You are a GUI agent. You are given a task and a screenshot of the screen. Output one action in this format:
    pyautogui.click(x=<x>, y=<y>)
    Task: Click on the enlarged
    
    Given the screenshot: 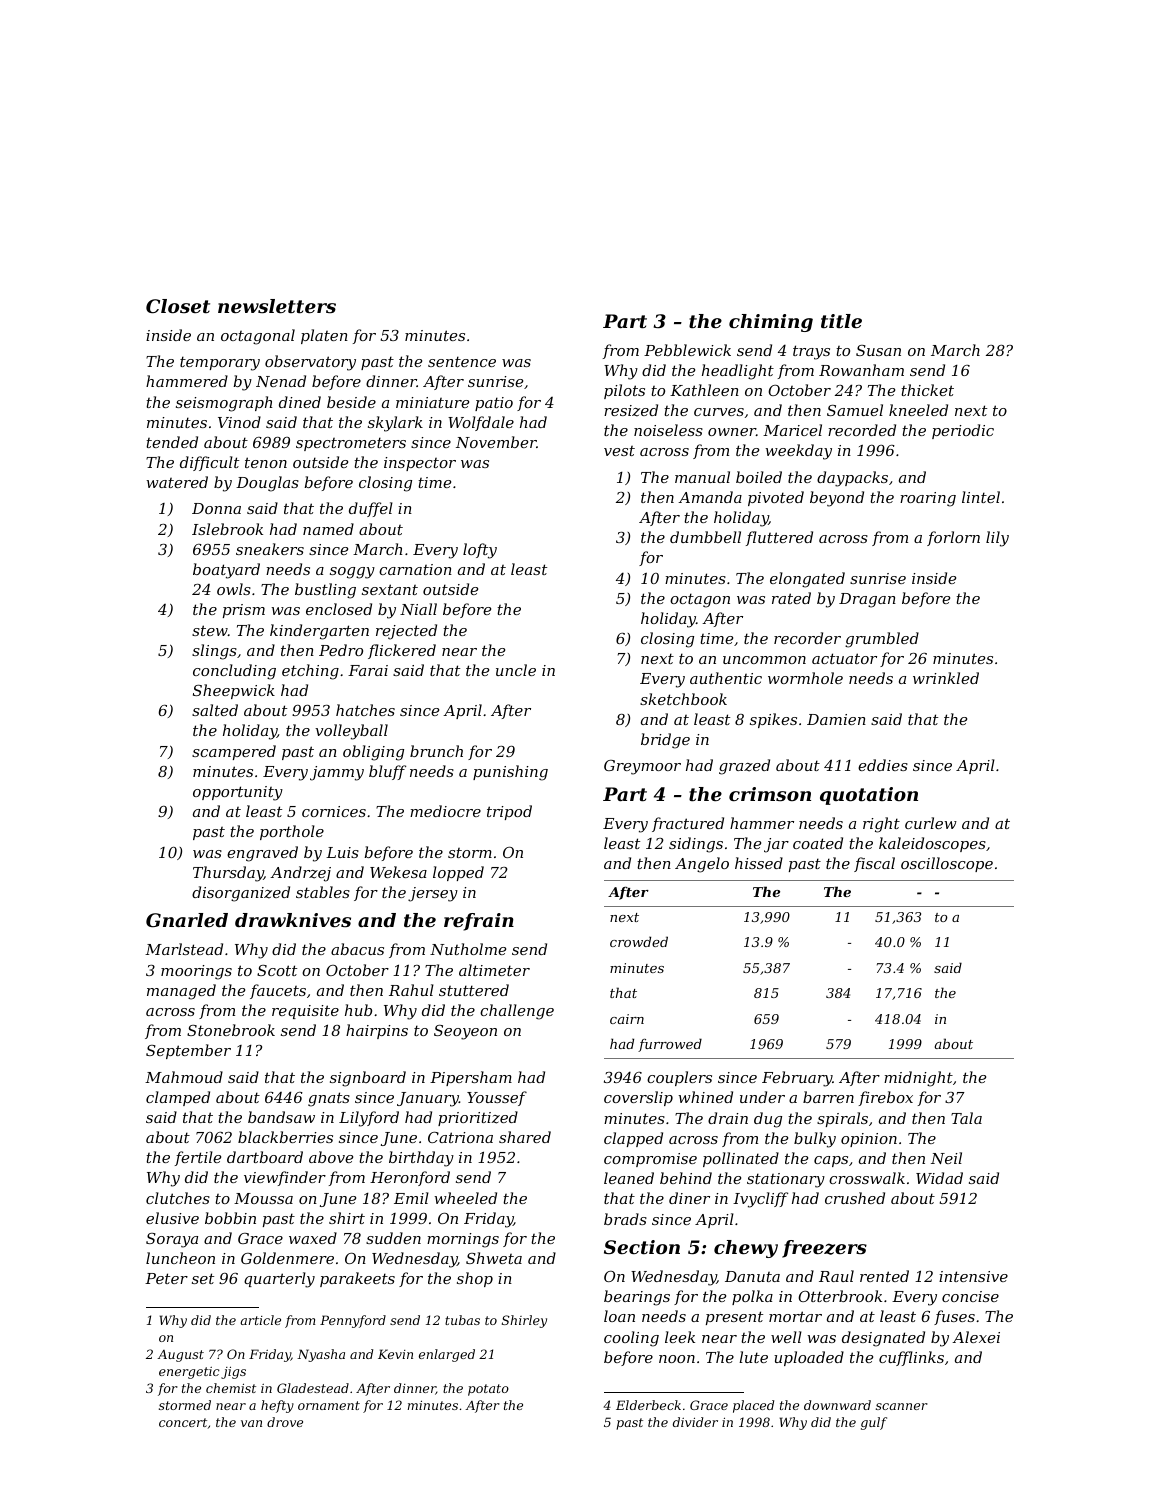 What is the action you would take?
    pyautogui.click(x=447, y=1355)
